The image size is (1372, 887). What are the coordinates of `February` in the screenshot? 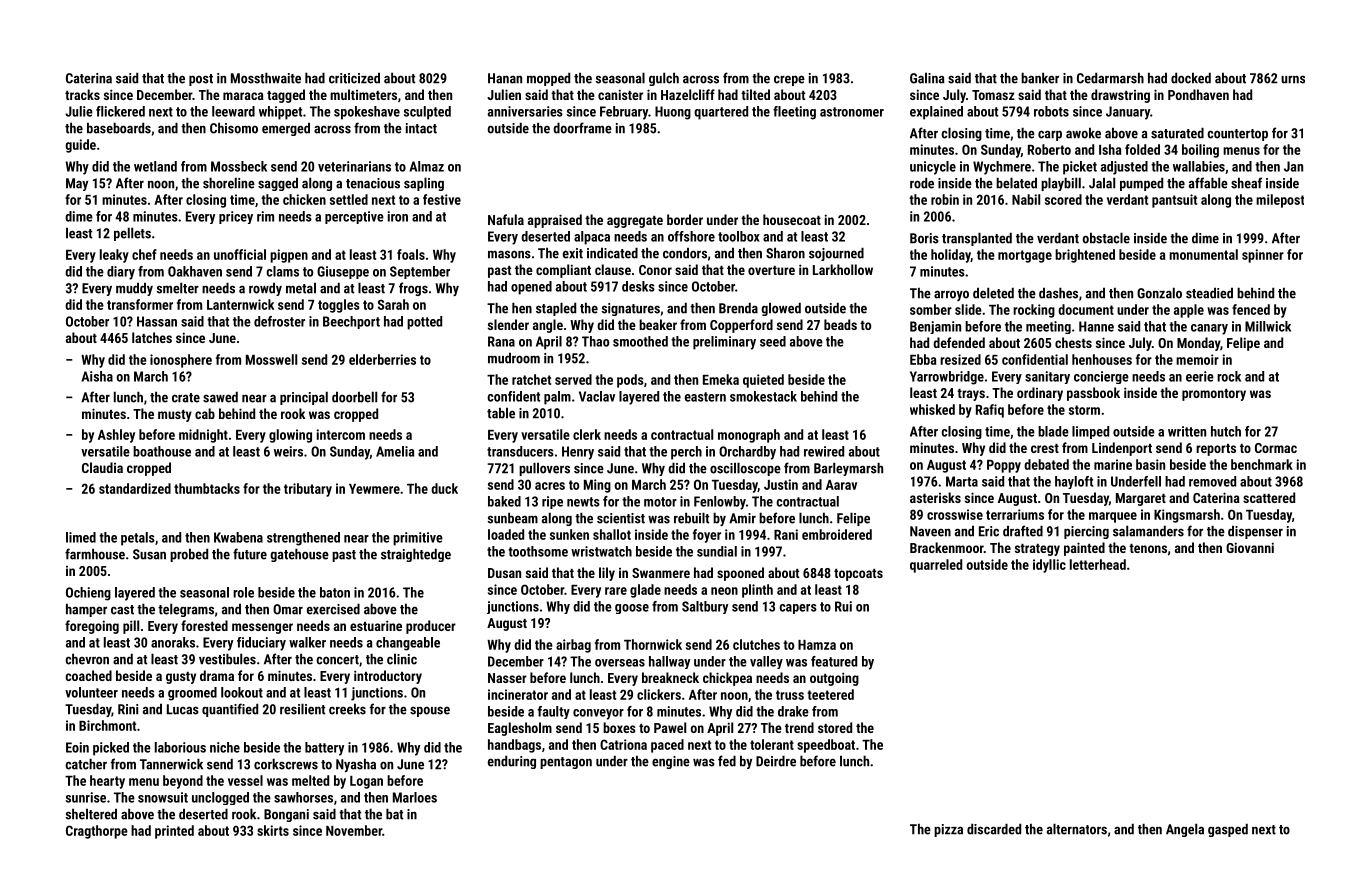 It's located at (624, 113).
